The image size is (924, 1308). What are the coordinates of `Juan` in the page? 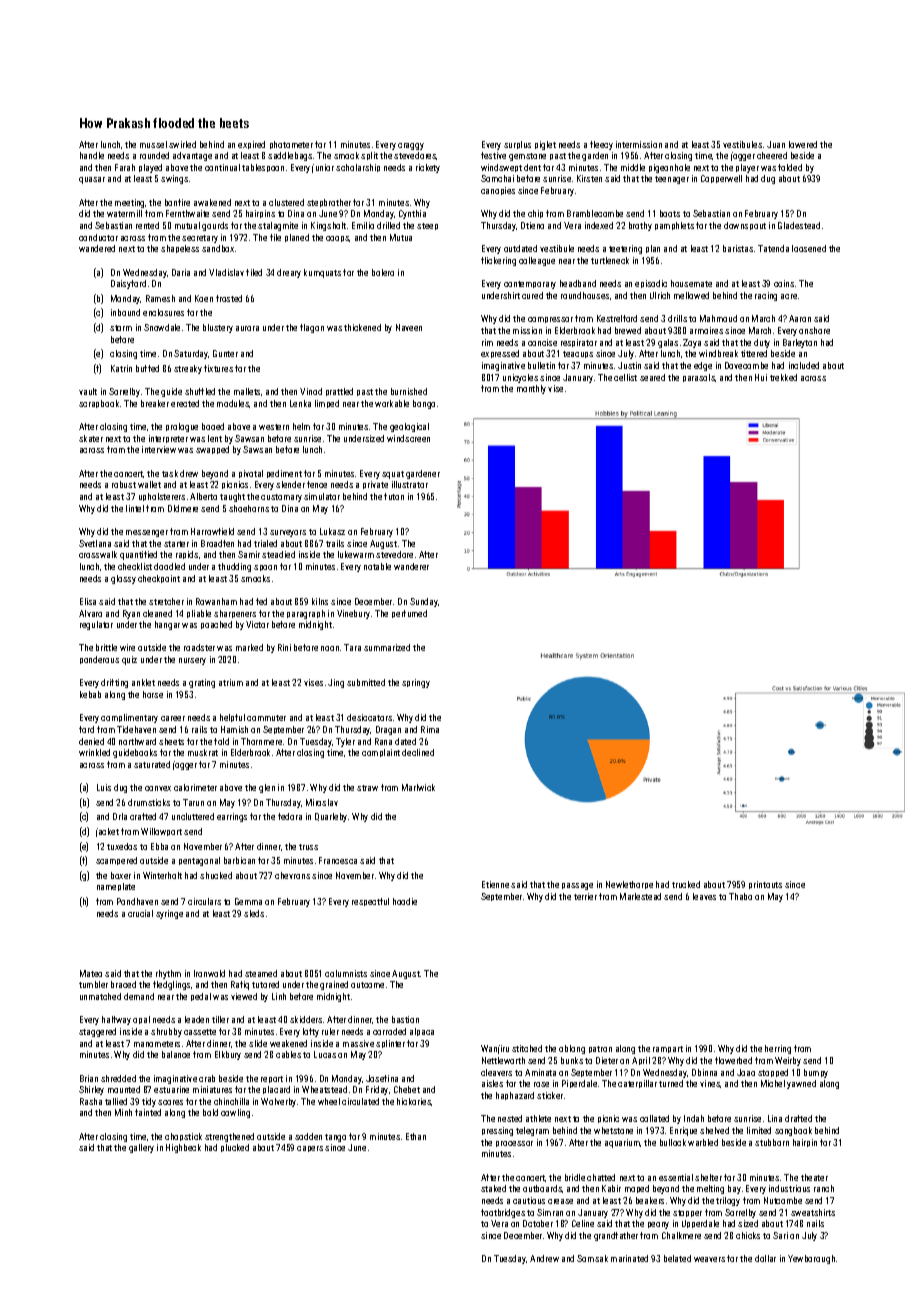 It's located at (776, 144).
